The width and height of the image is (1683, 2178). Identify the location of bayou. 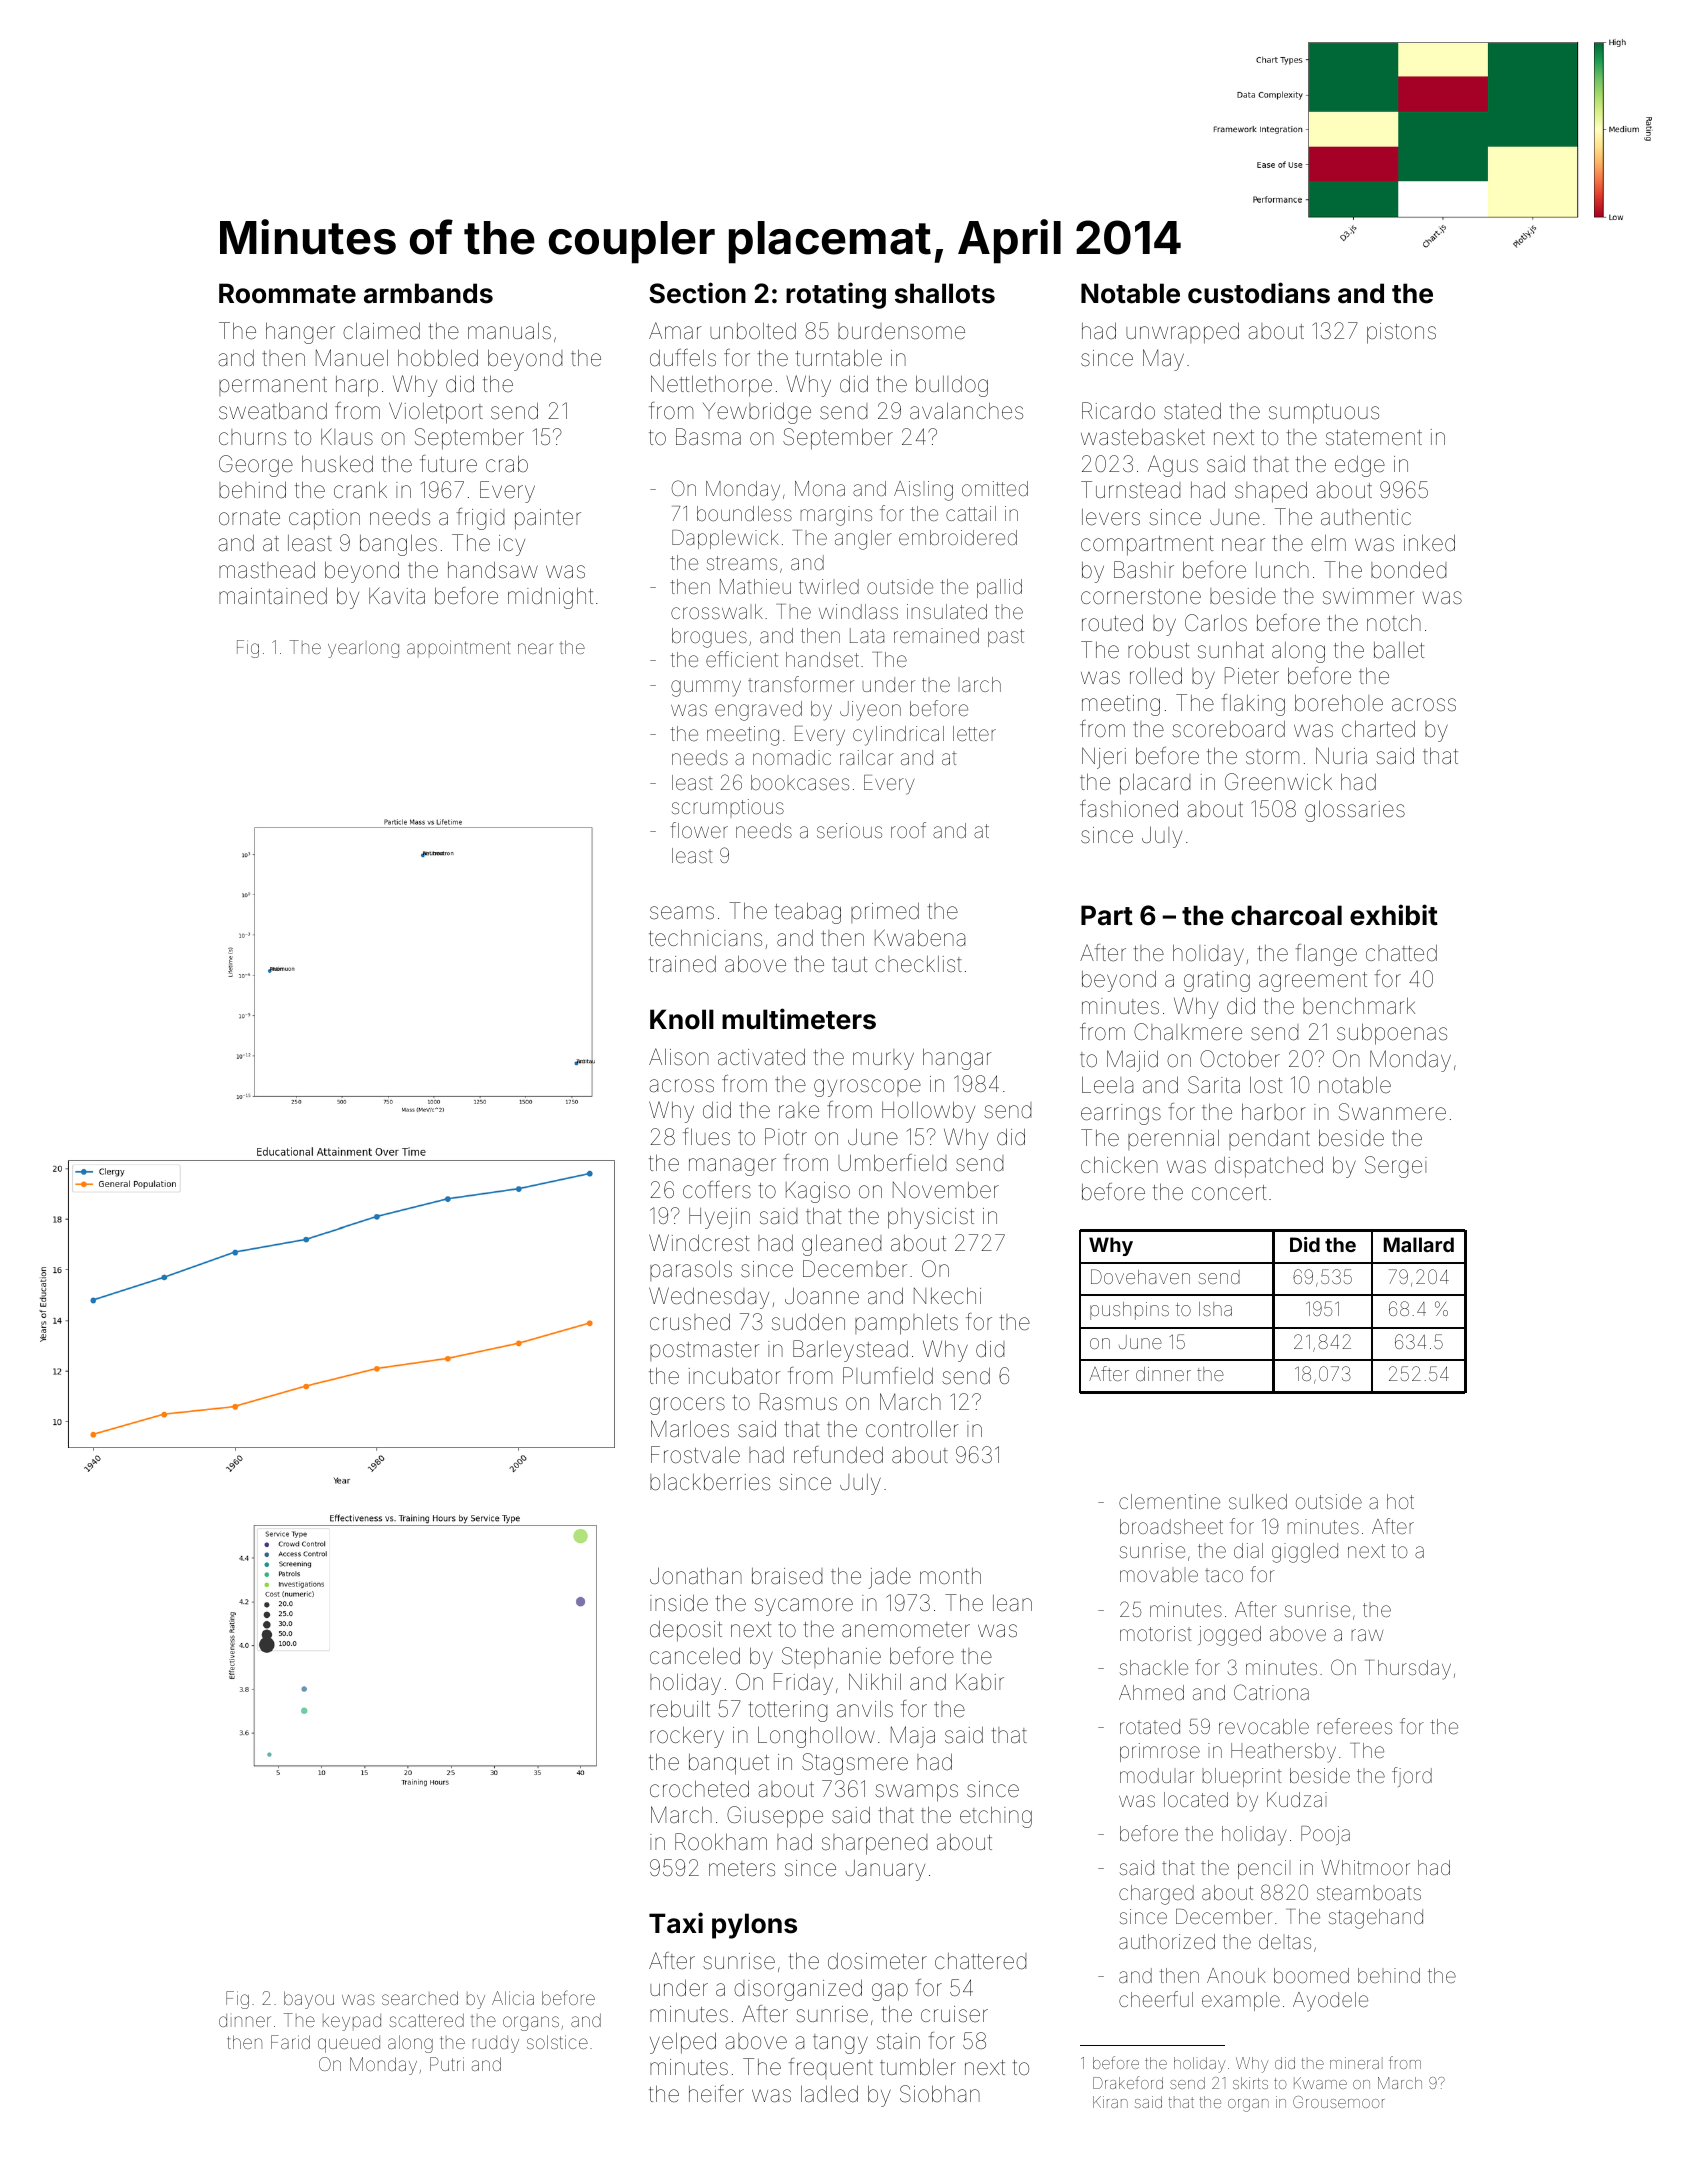
(309, 2000).
